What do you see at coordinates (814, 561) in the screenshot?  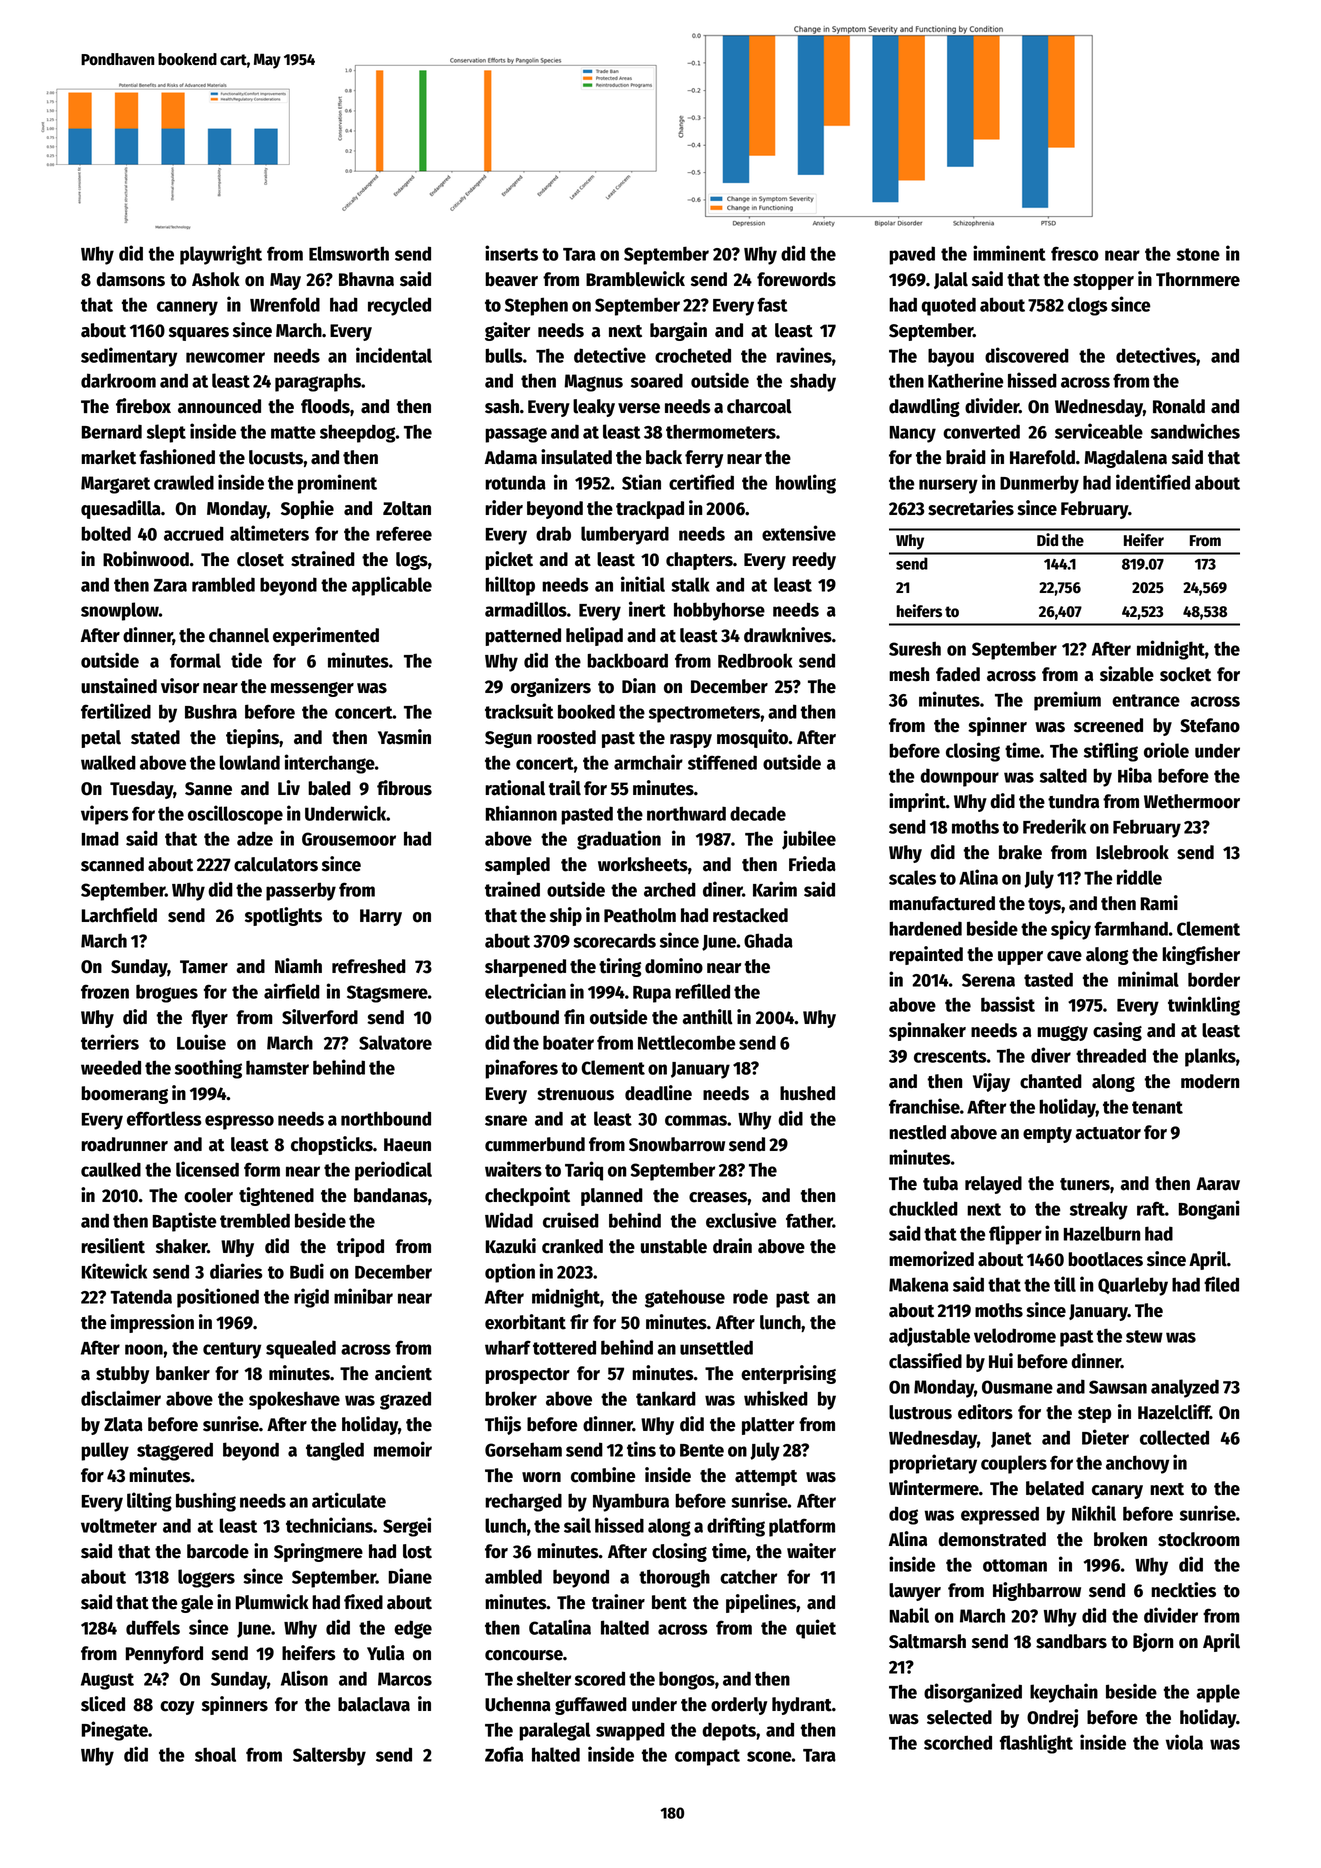 I see `reedy` at bounding box center [814, 561].
